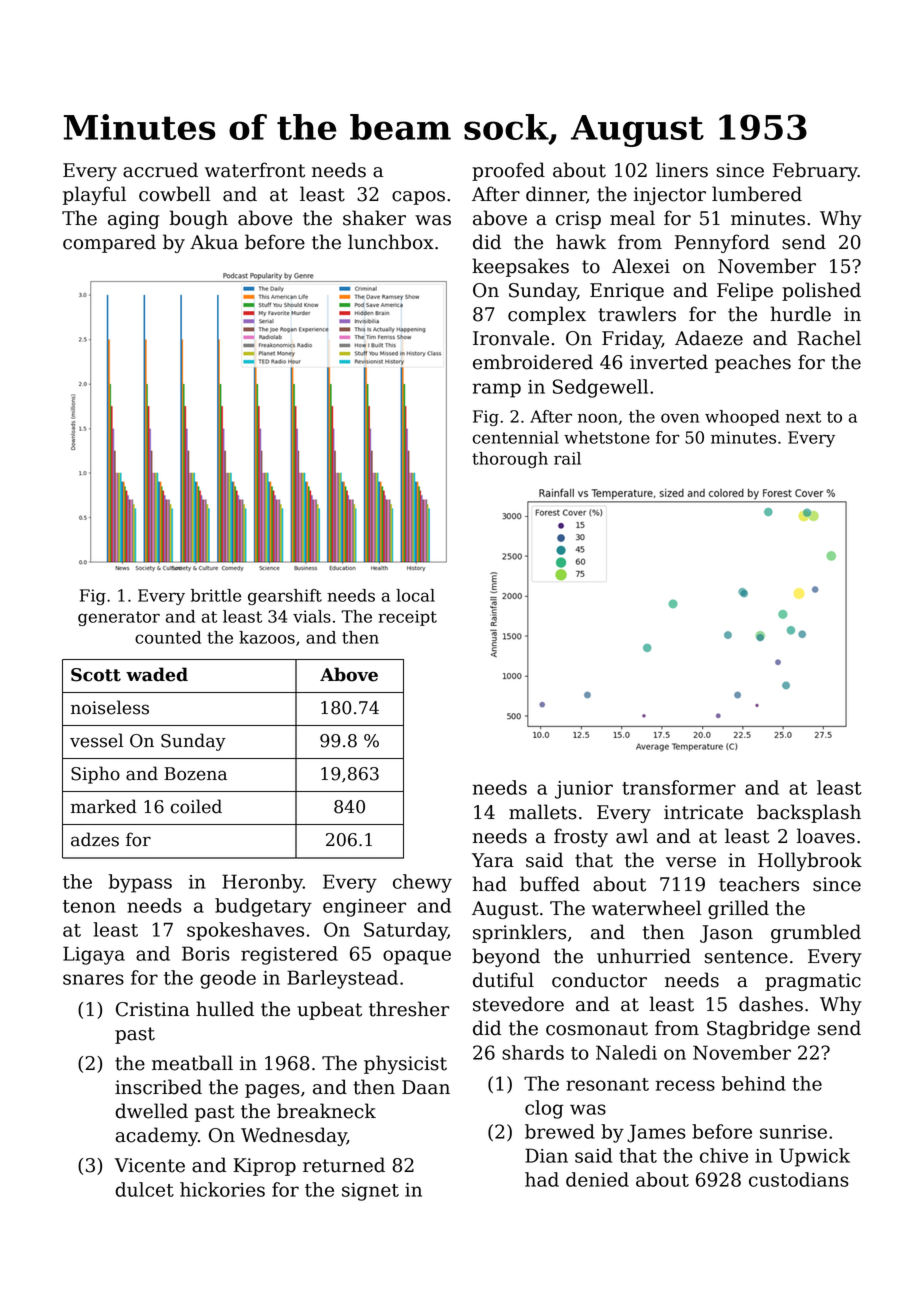 This image has height=1308, width=924. What do you see at coordinates (814, 1157) in the image?
I see `Upwick` at bounding box center [814, 1157].
